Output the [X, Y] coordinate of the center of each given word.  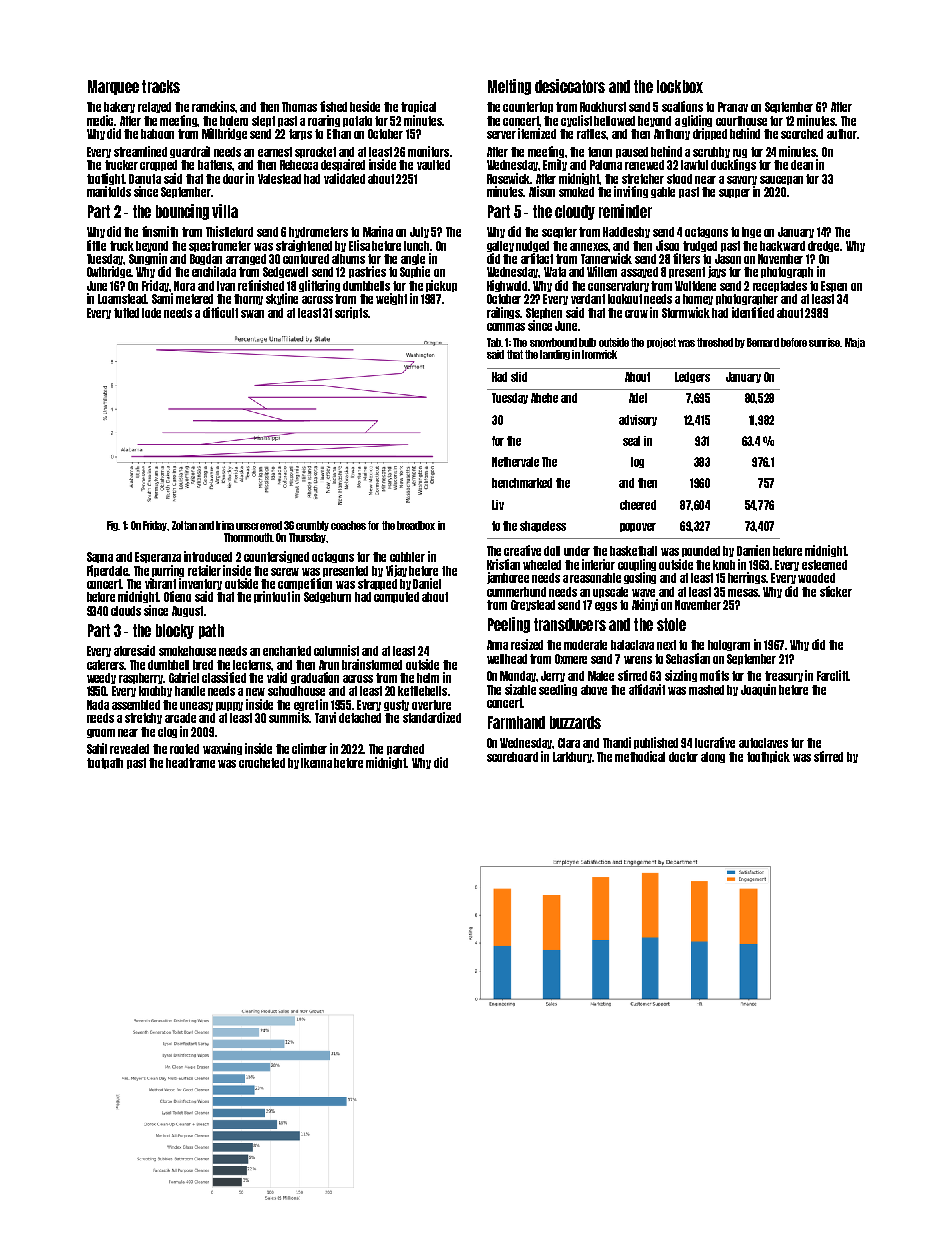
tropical [418, 107]
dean [802, 165]
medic [101, 120]
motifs [714, 675]
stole [671, 624]
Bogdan [206, 259]
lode [151, 313]
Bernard [763, 342]
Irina [225, 525]
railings [504, 313]
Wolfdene [695, 286]
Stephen [544, 313]
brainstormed [372, 664]
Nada [98, 705]
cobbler [407, 557]
